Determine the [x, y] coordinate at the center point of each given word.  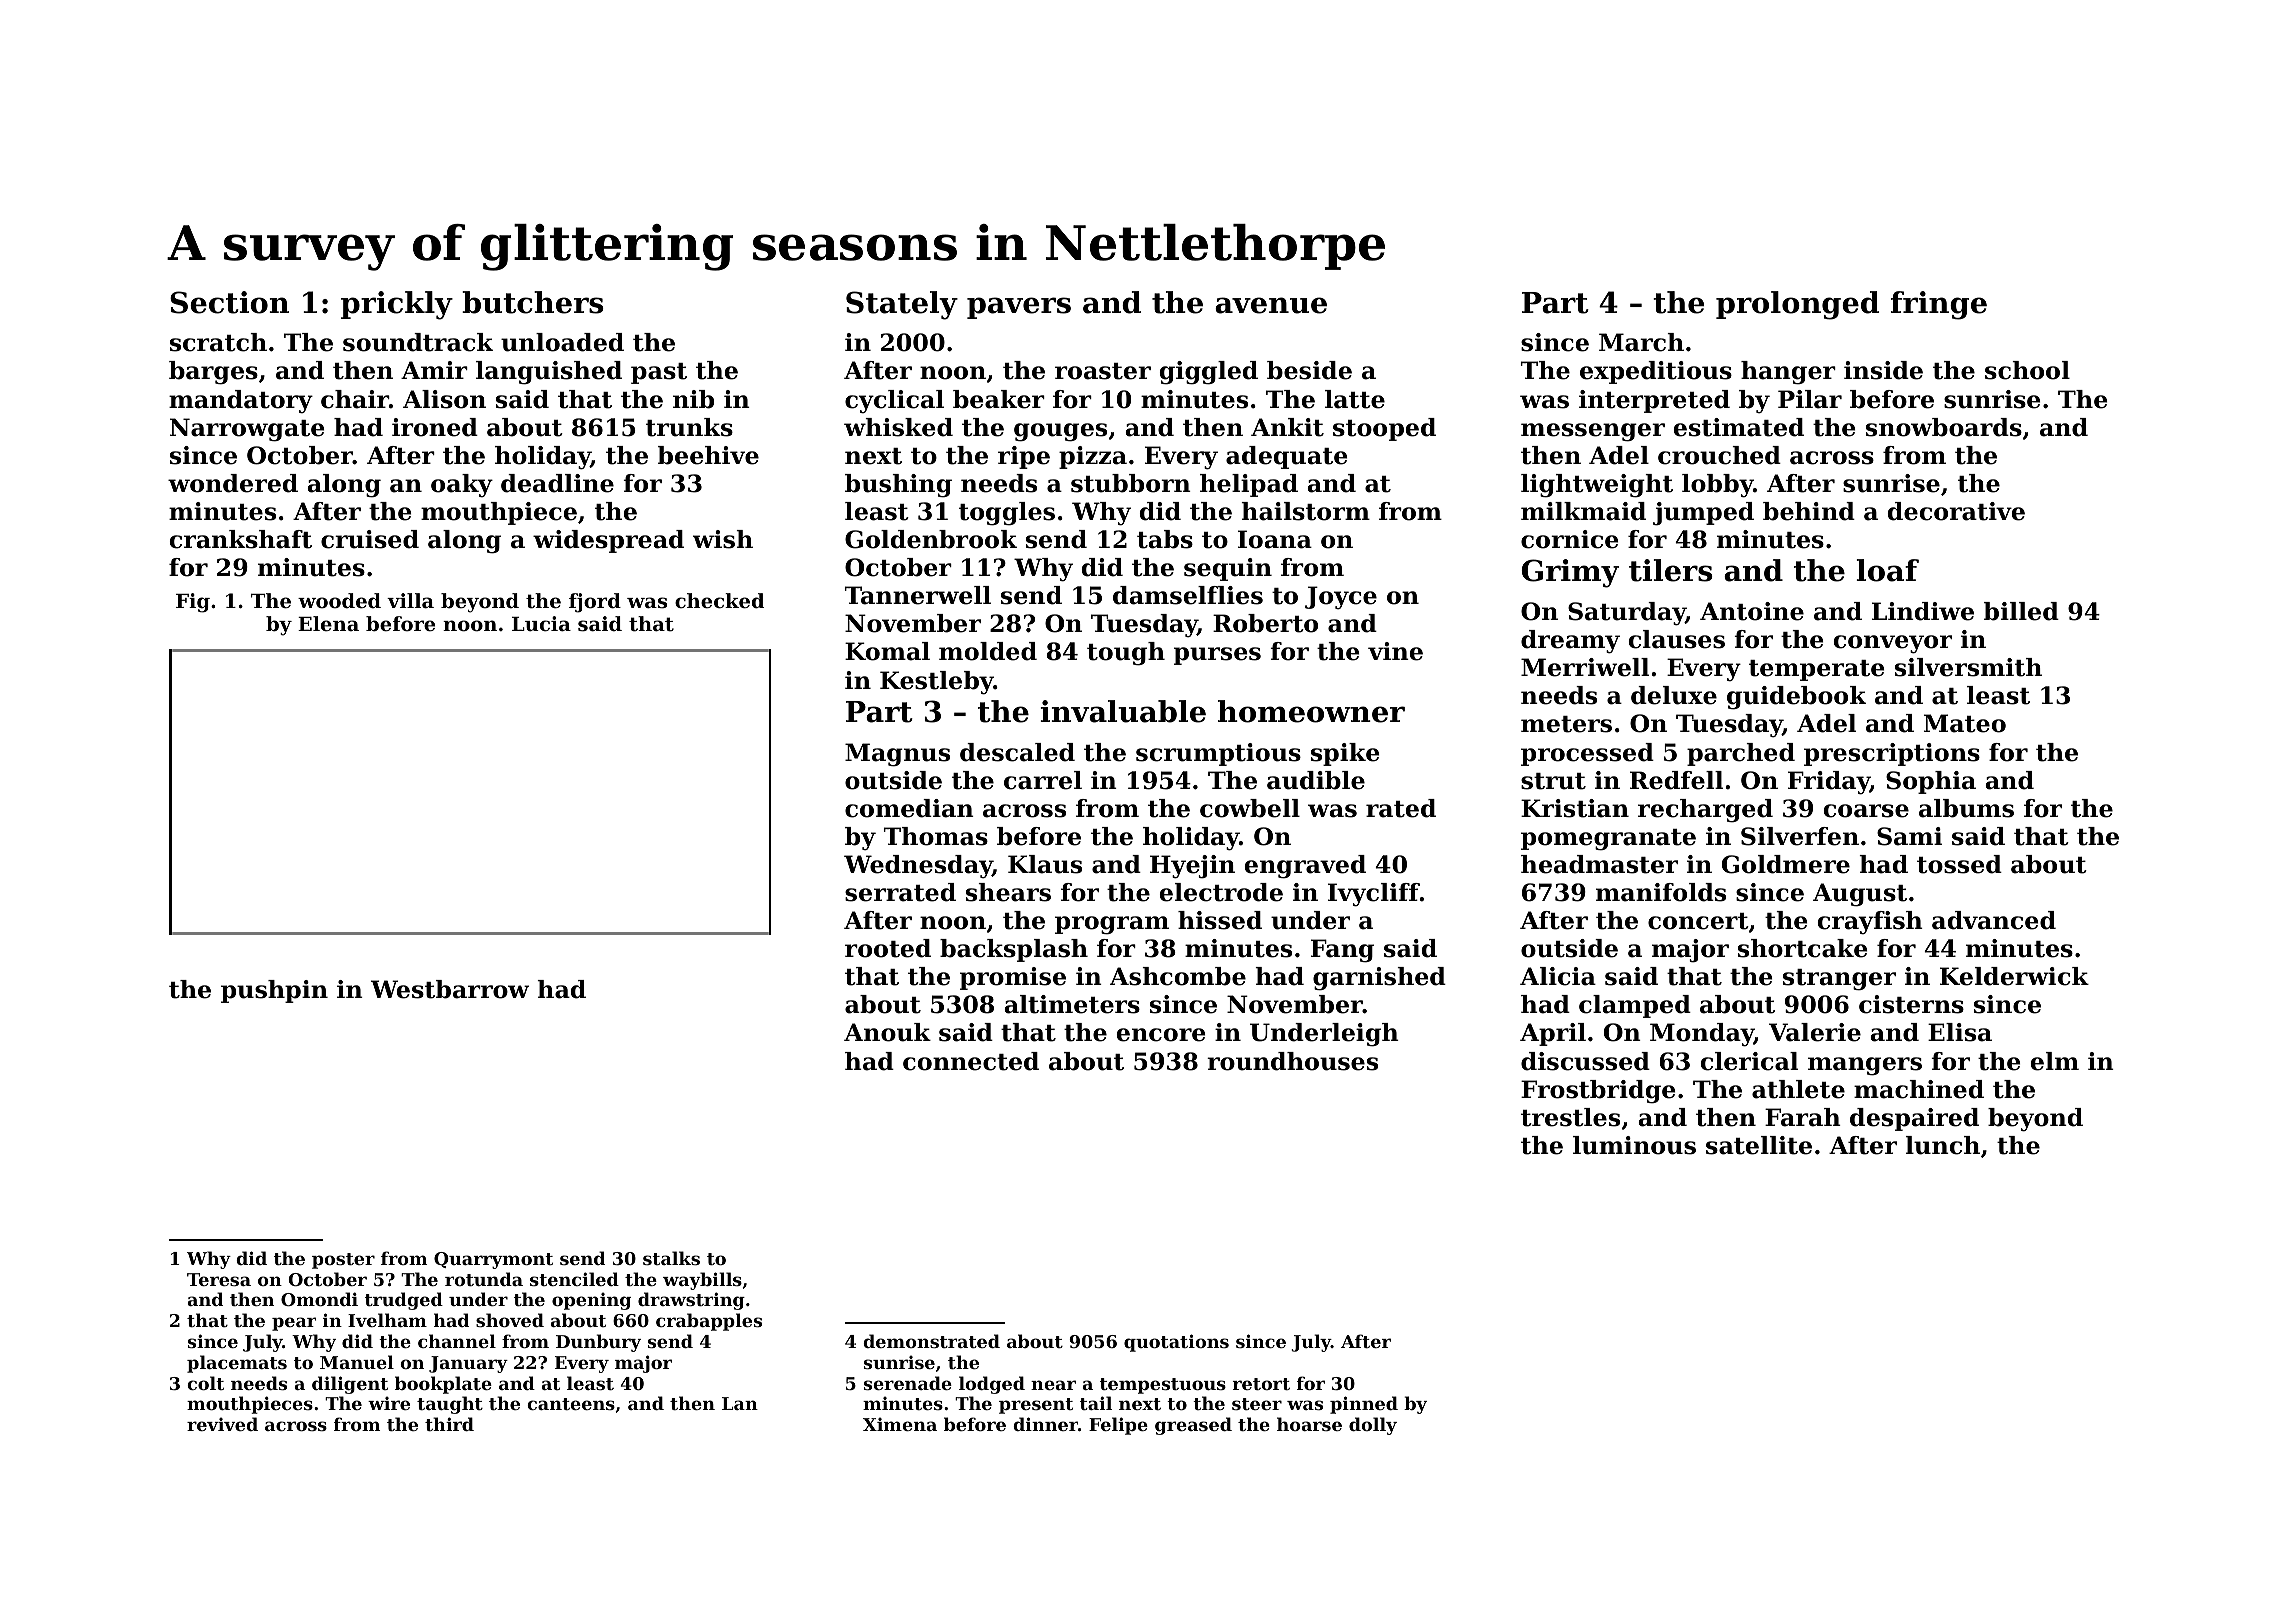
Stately [902, 305]
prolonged [1797, 305]
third [449, 1424]
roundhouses [1292, 1061]
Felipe [1118, 1426]
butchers [533, 302]
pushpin [274, 991]
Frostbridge [1598, 1092]
